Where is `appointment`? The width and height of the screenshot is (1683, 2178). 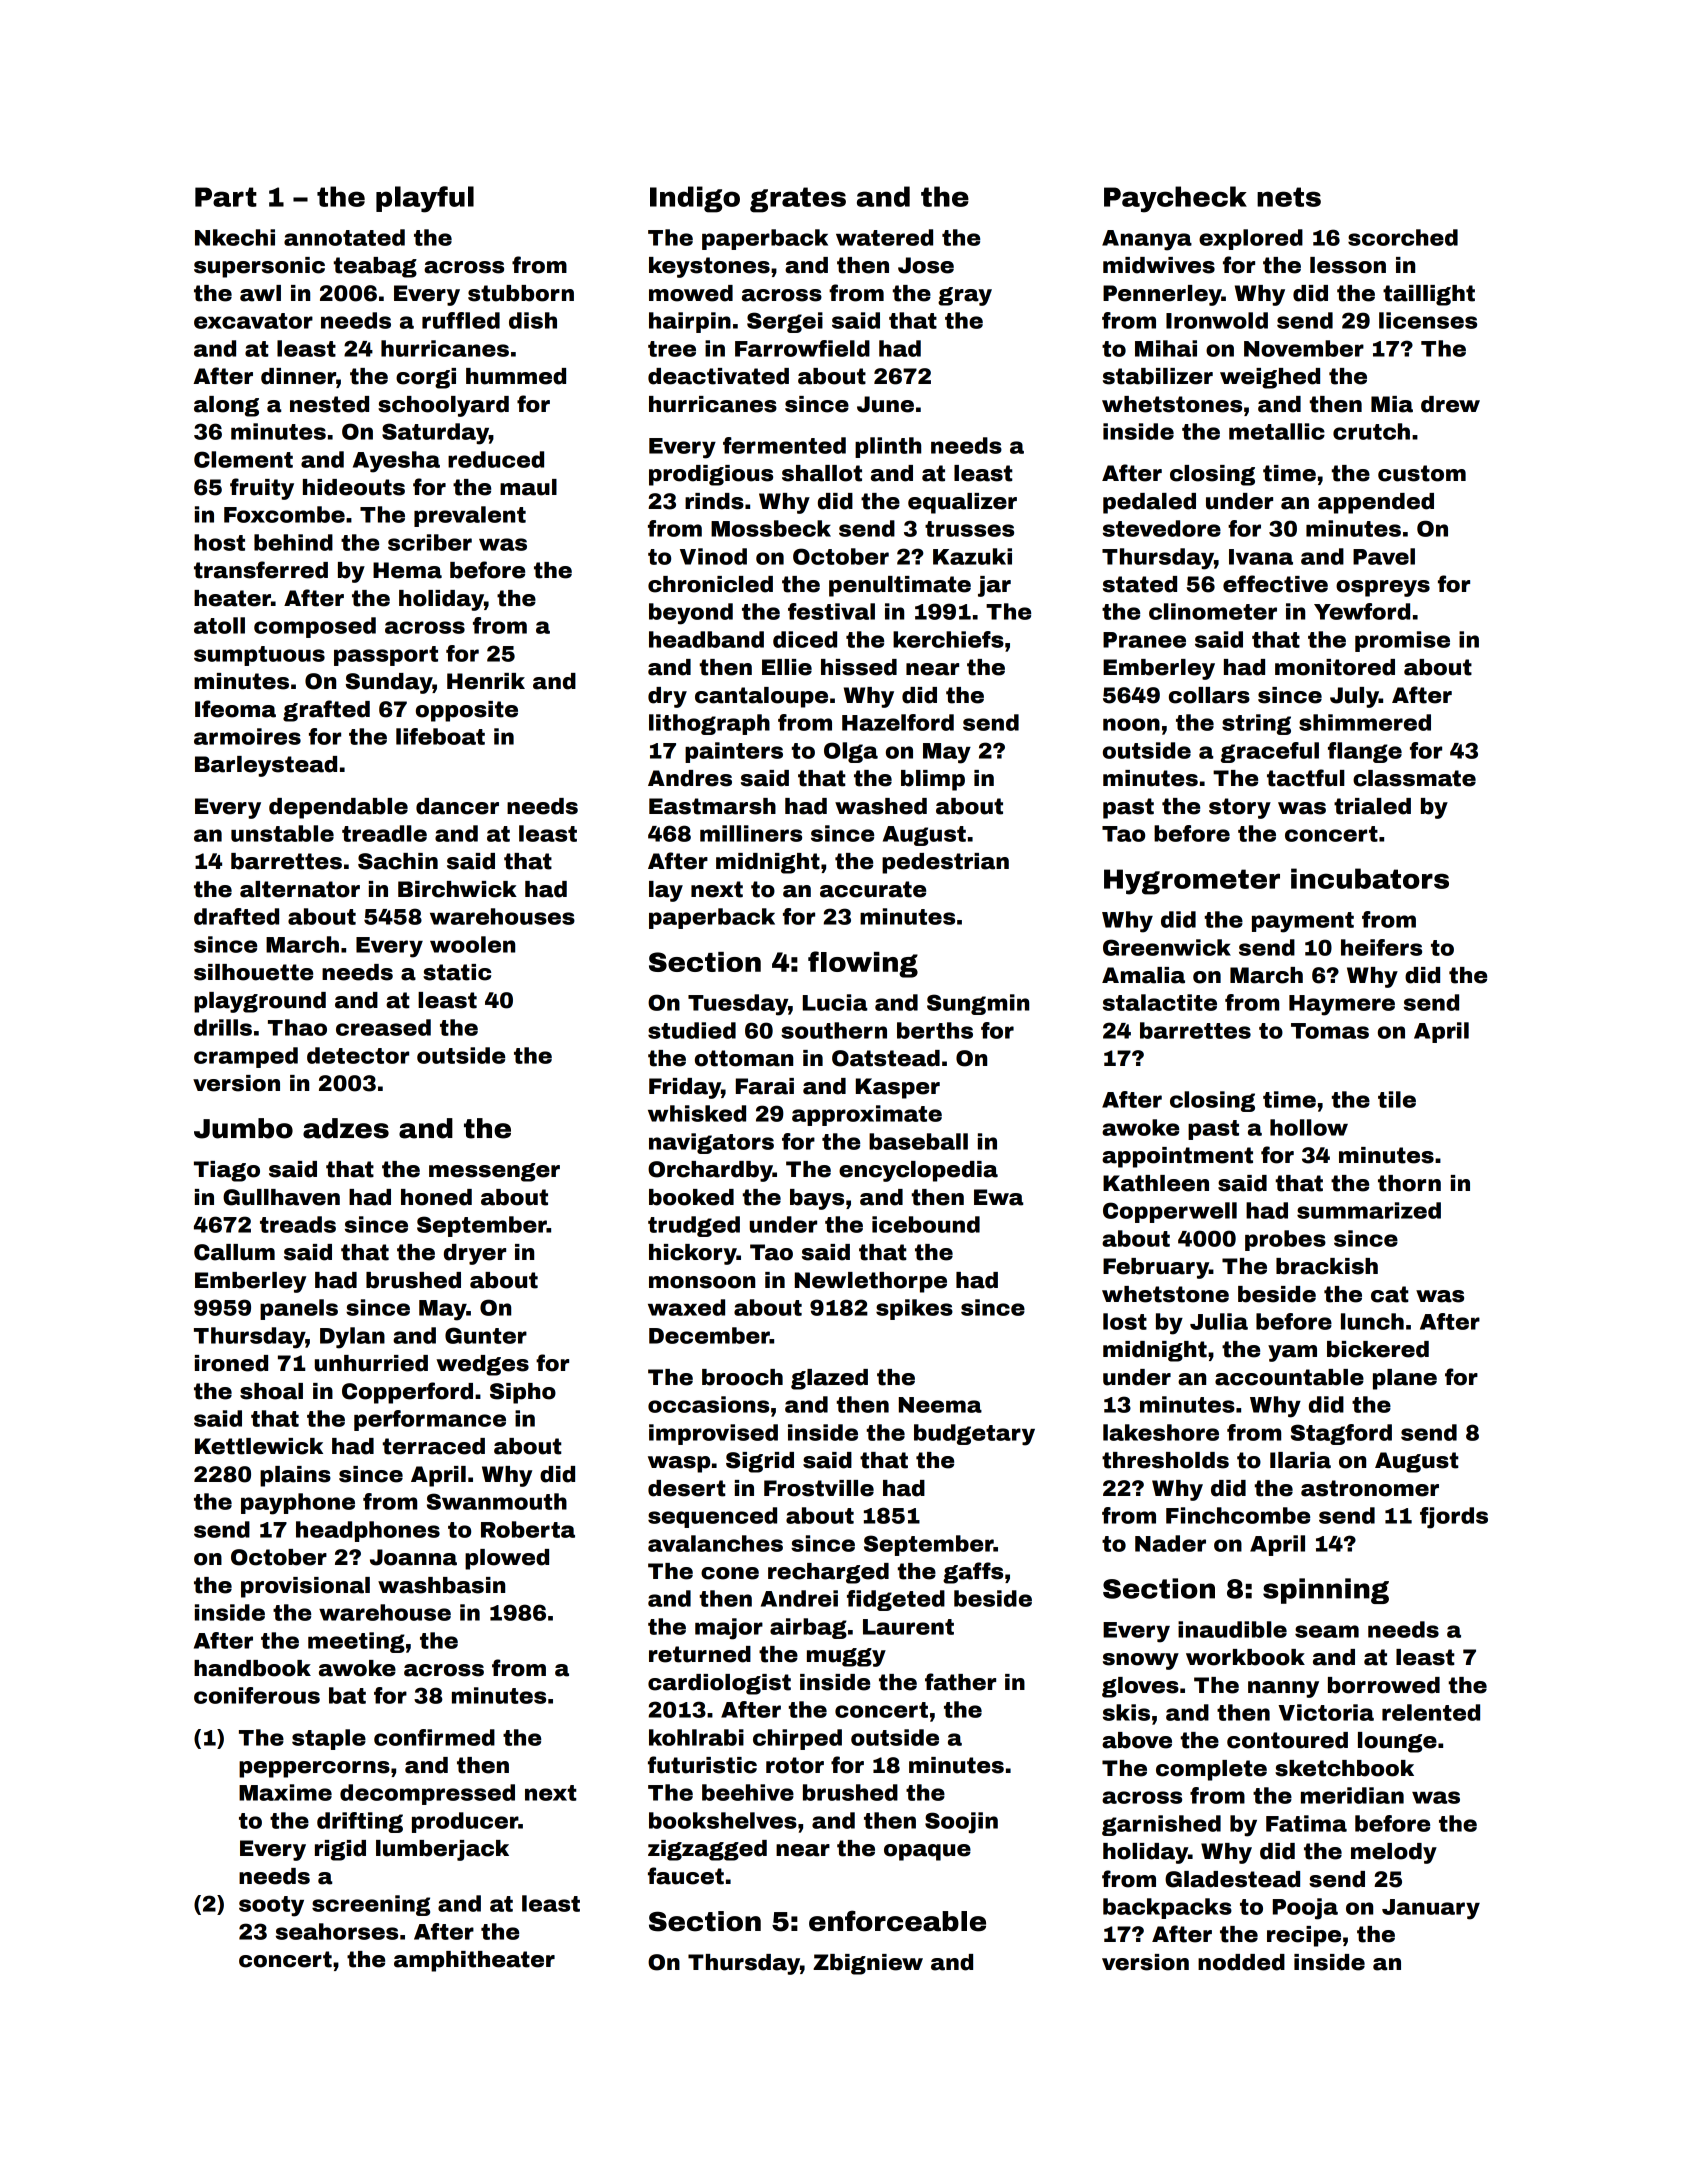
appointment is located at coordinates (1177, 1157).
